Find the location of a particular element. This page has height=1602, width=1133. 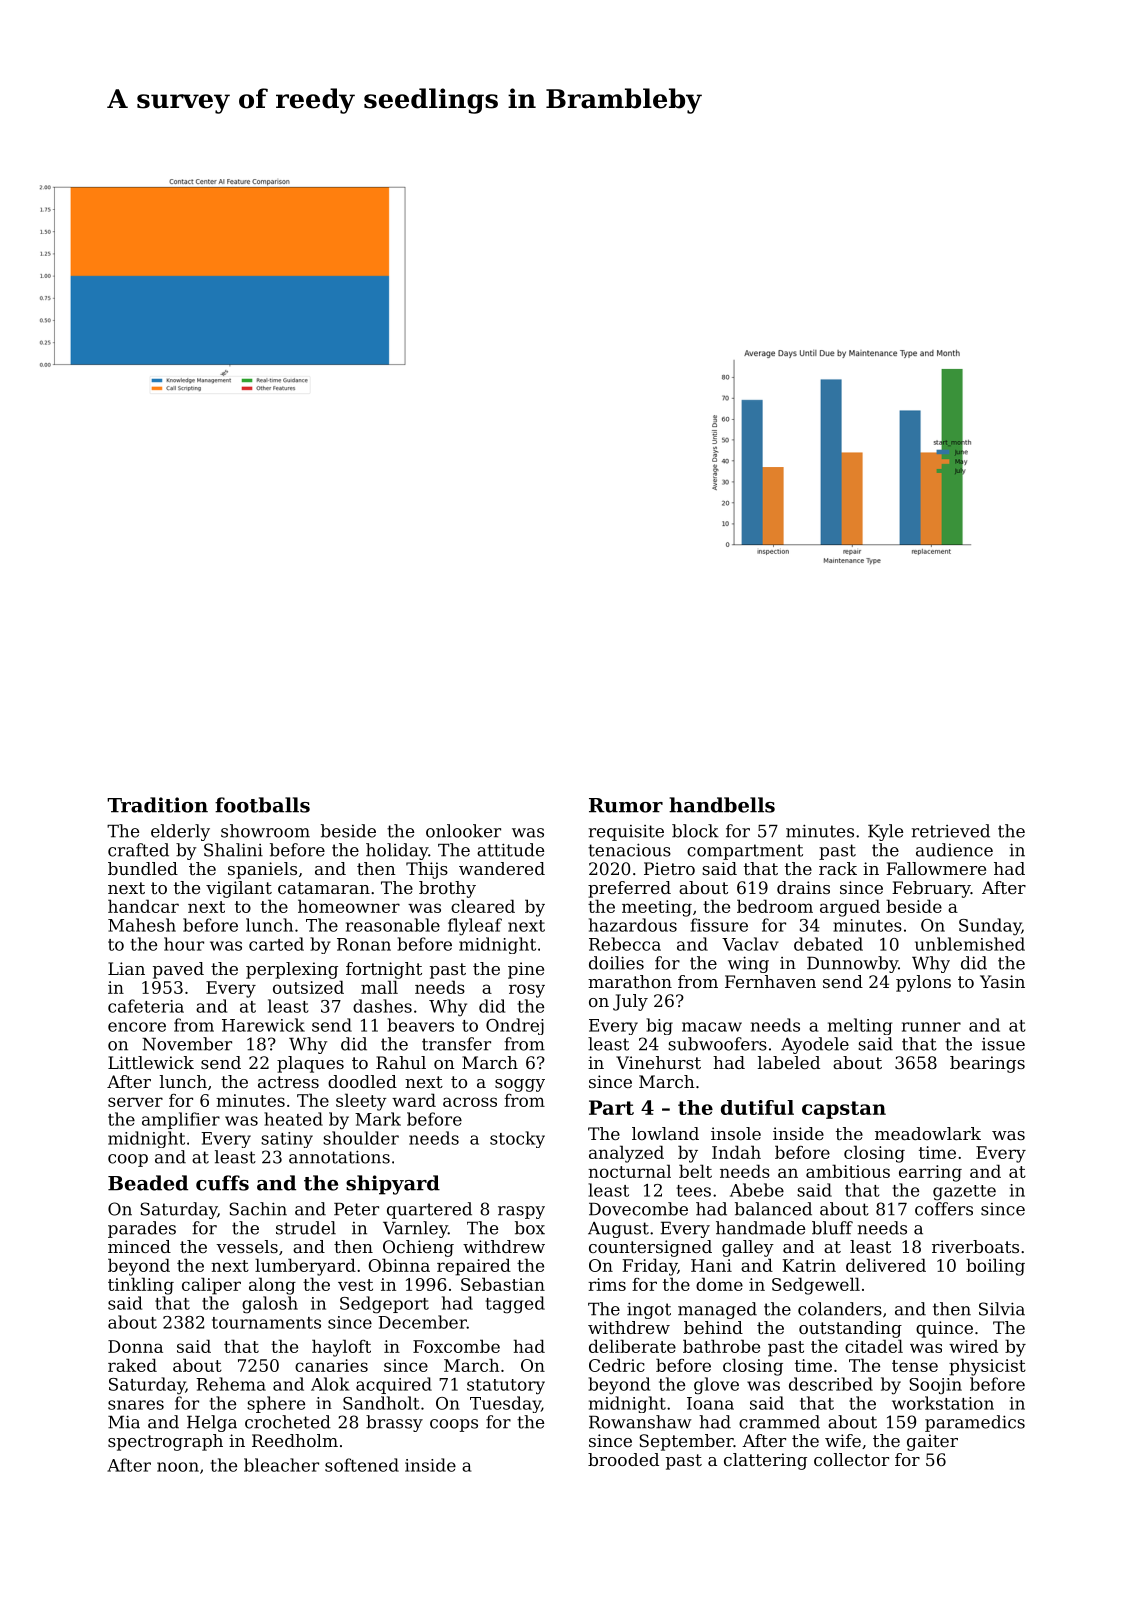

raked is located at coordinates (132, 1365).
